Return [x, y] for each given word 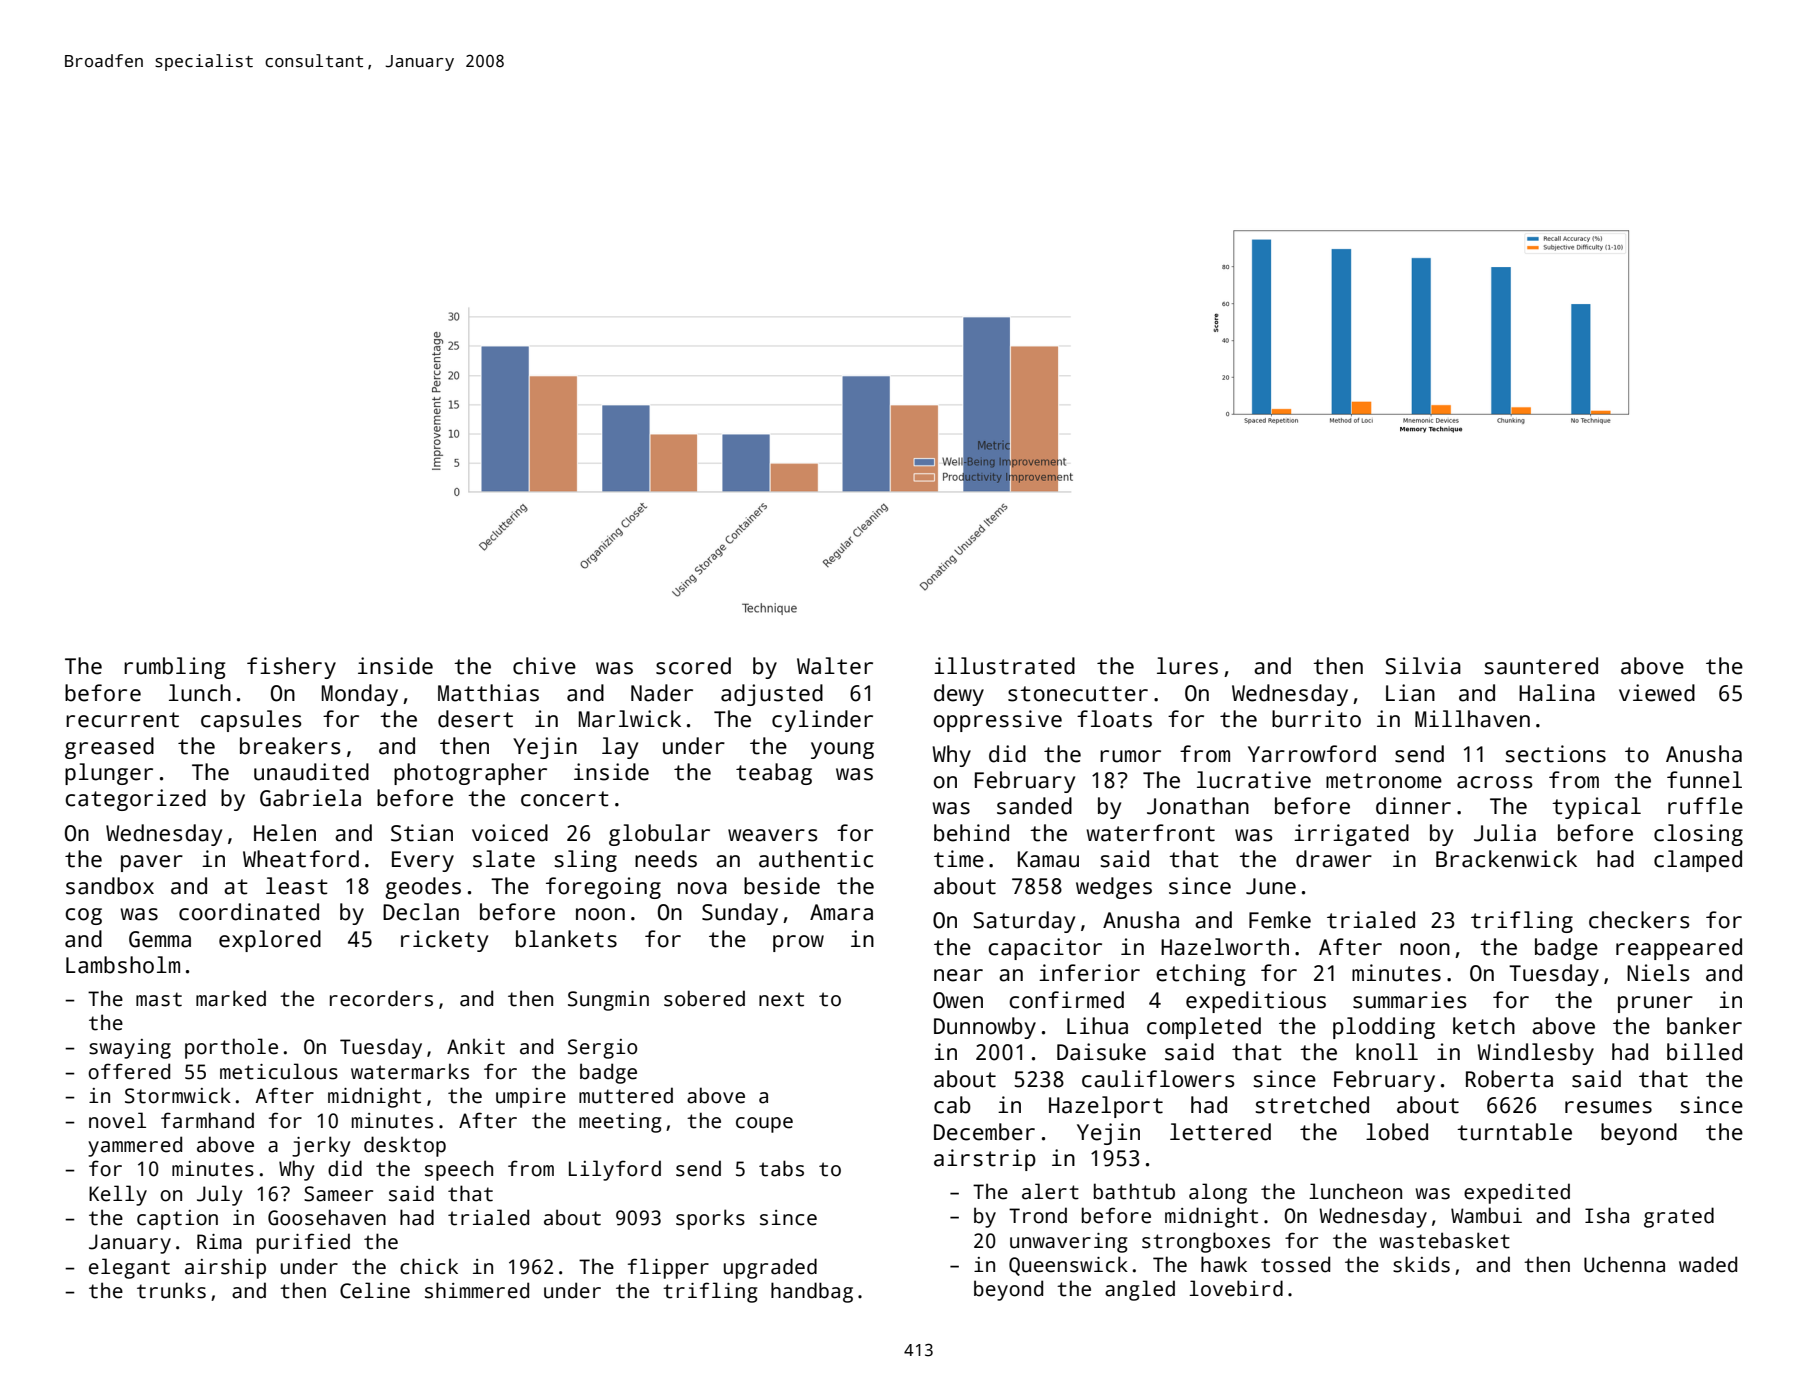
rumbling [174, 668]
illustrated [1004, 666]
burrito [1316, 719]
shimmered [477, 1290]
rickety [444, 941]
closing [1698, 835]
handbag [812, 1292]
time [959, 859]
